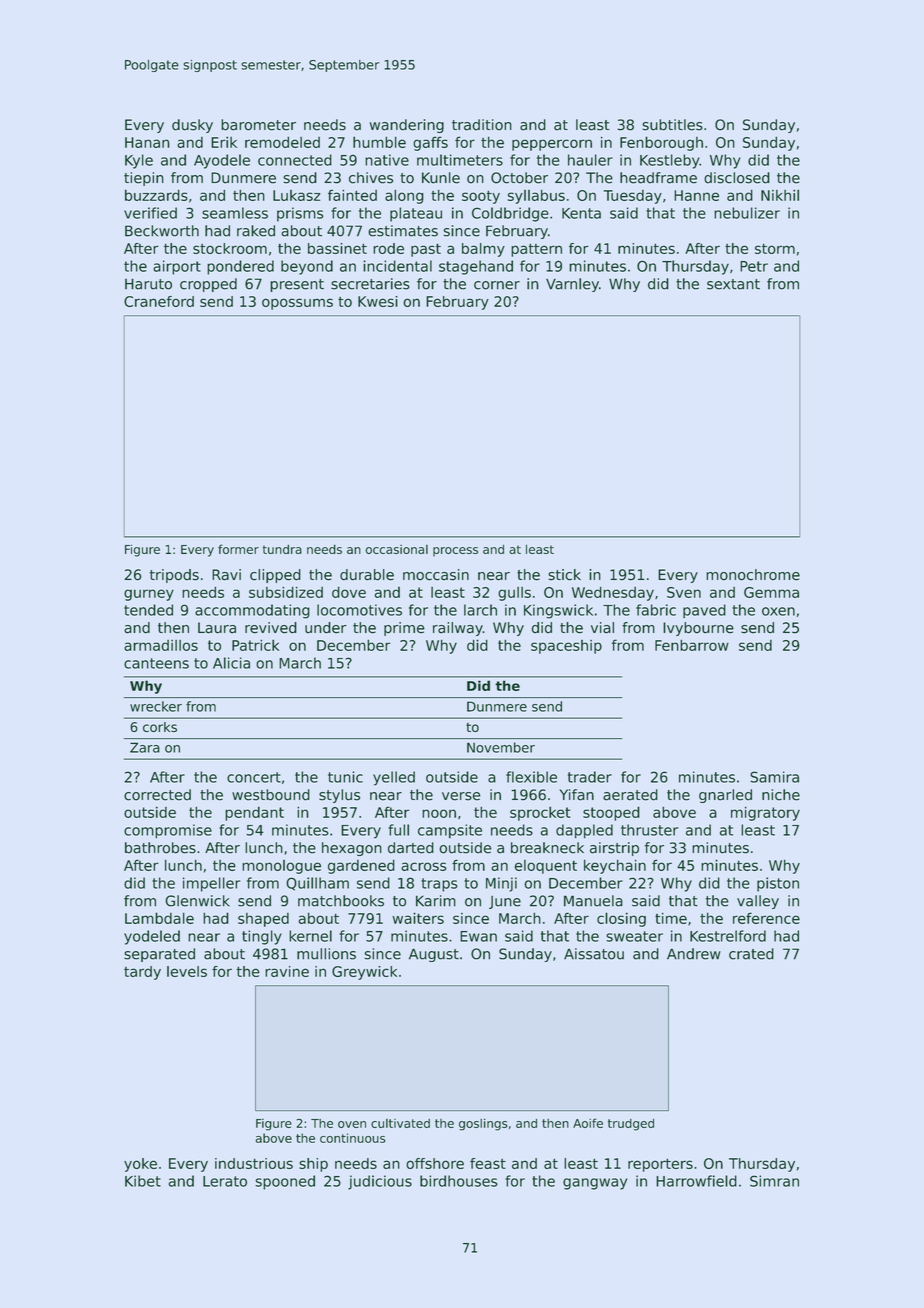 The width and height of the screenshot is (924, 1308). Describe the element at coordinates (407, 126) in the screenshot. I see `wandering` at that location.
